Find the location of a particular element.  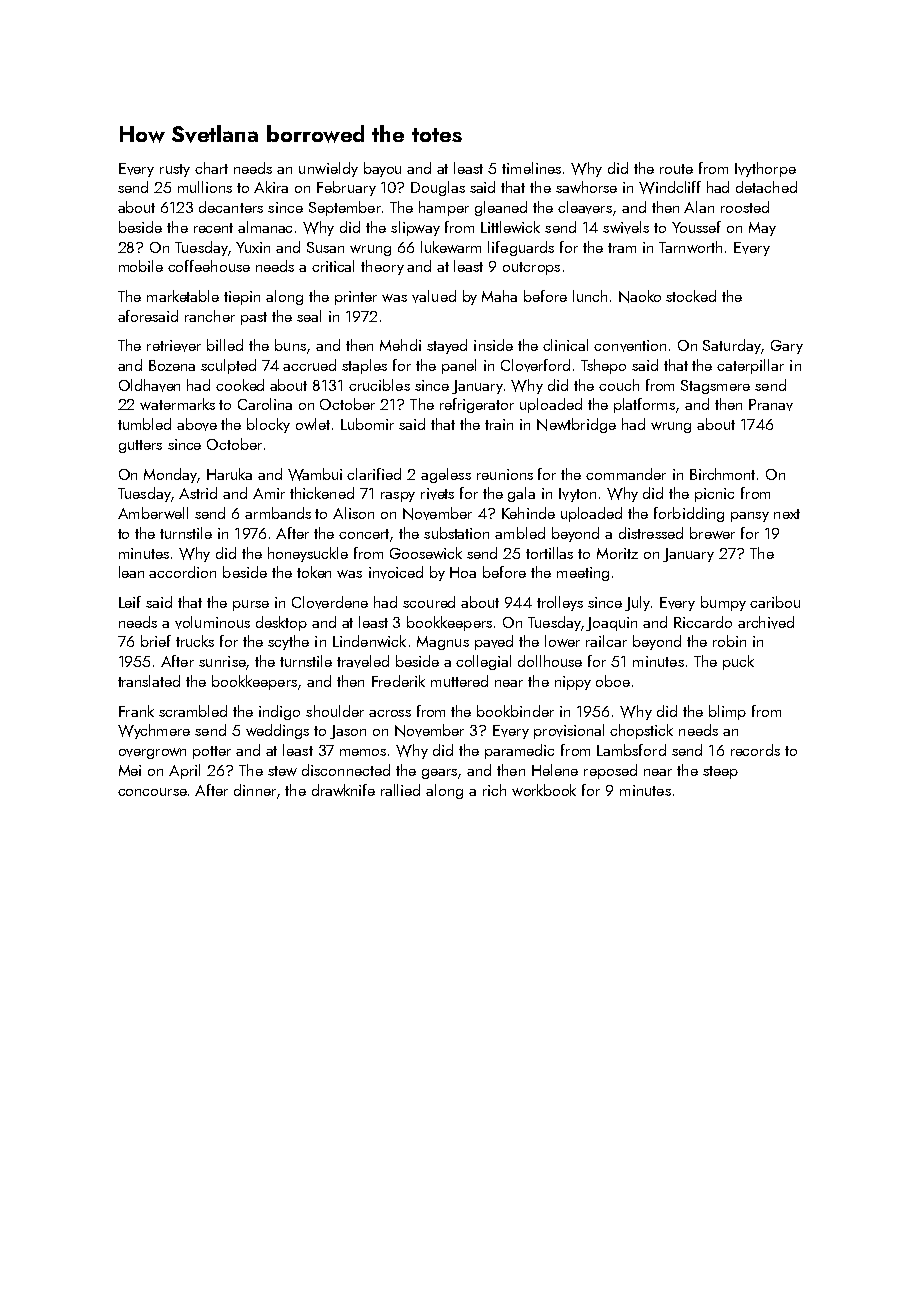

Mei is located at coordinates (130, 770).
